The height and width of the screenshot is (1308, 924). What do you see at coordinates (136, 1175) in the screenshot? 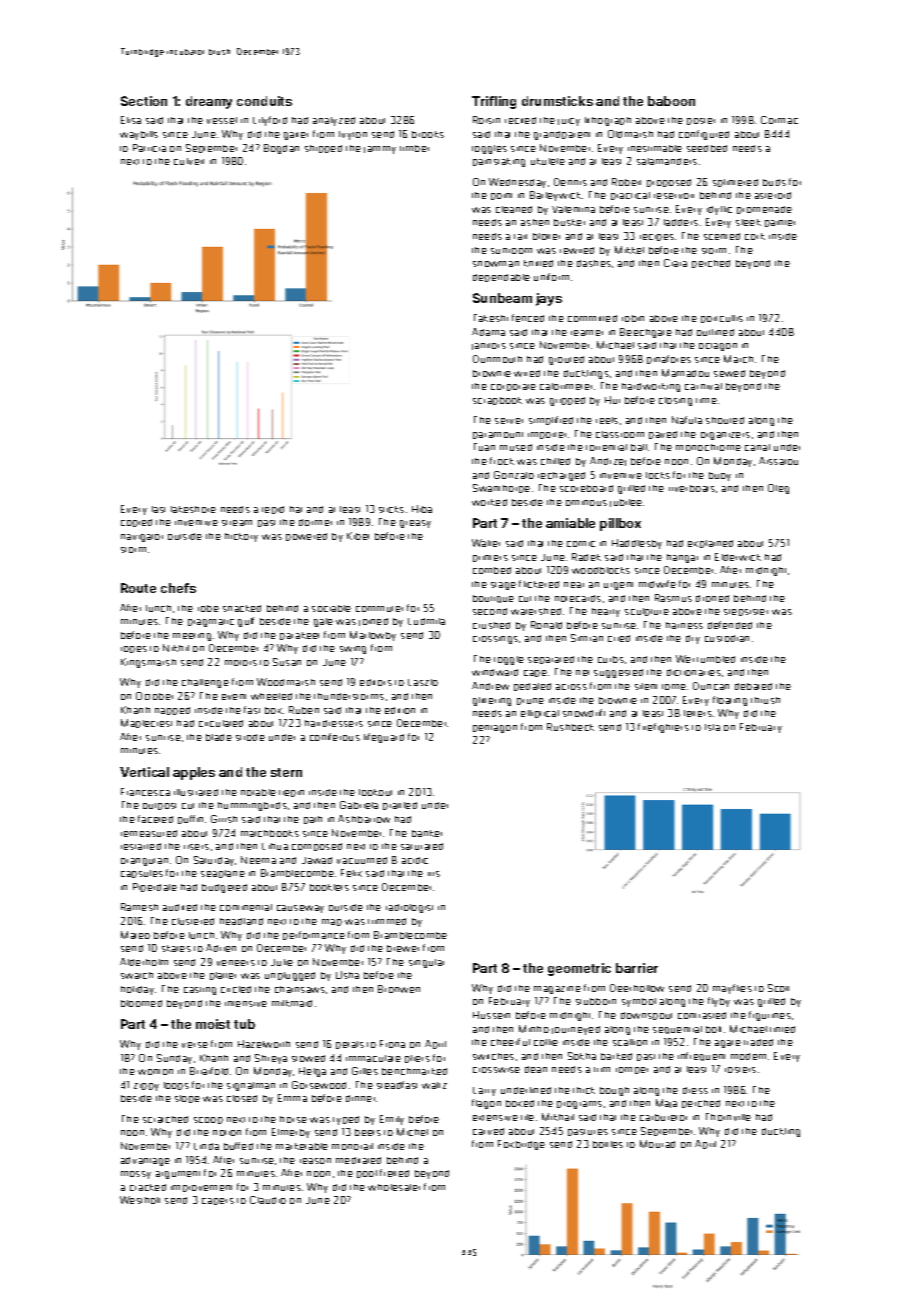
I see `mossy` at bounding box center [136, 1175].
